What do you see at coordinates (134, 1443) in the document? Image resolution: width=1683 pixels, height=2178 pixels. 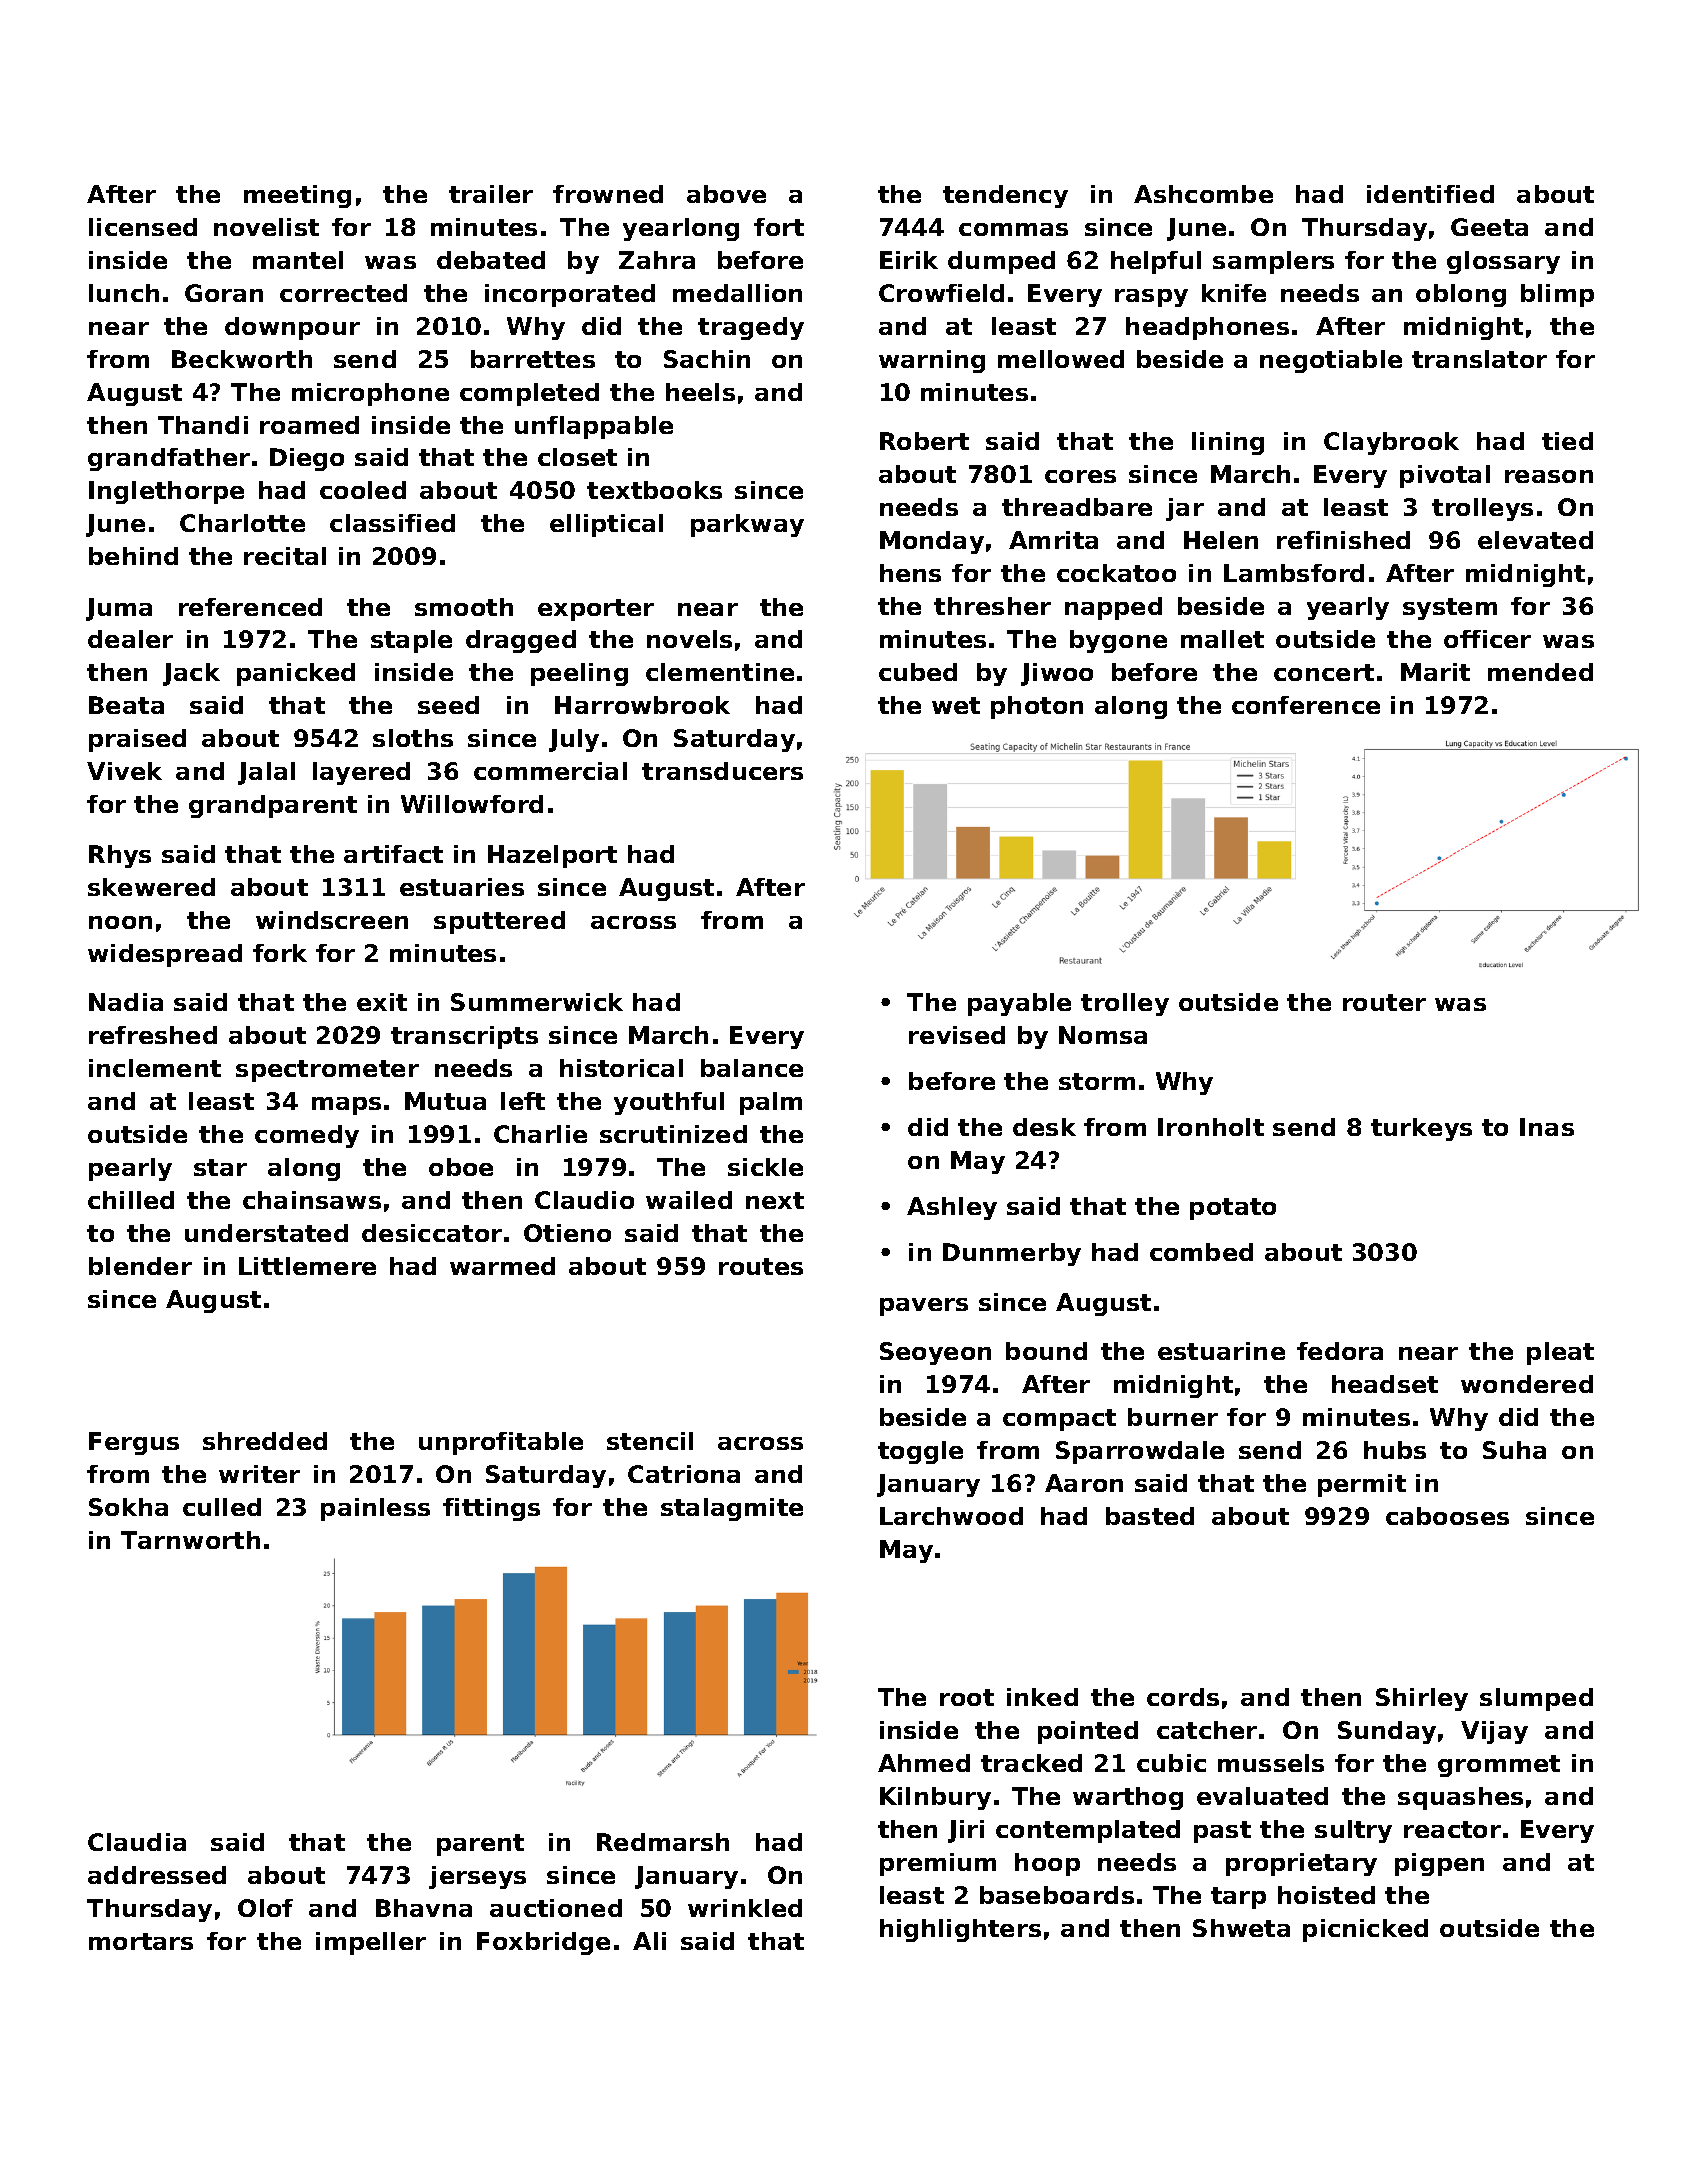 I see `Fergus` at bounding box center [134, 1443].
